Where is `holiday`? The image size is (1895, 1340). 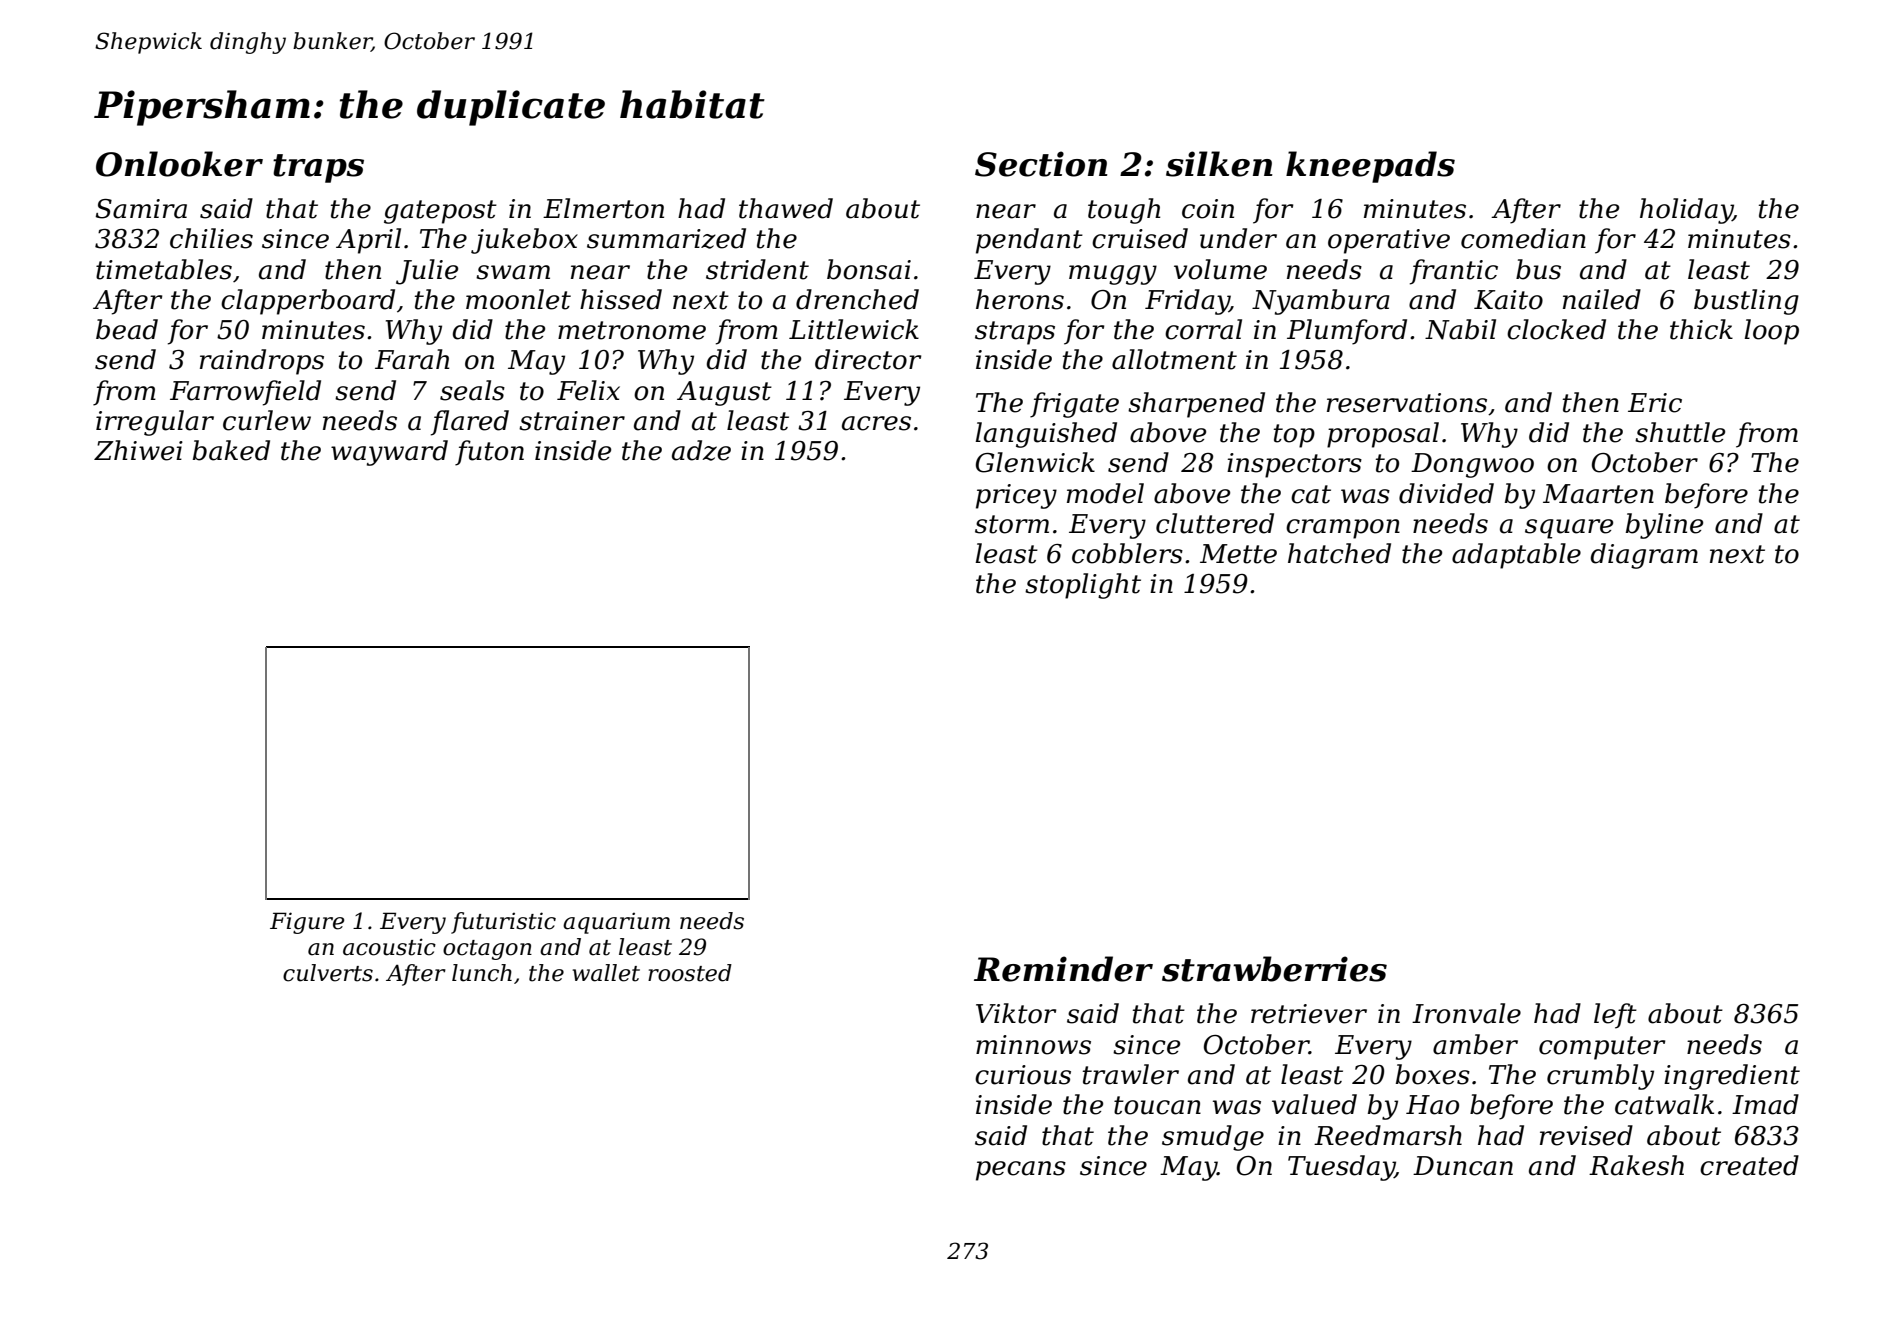 holiday is located at coordinates (1686, 211).
